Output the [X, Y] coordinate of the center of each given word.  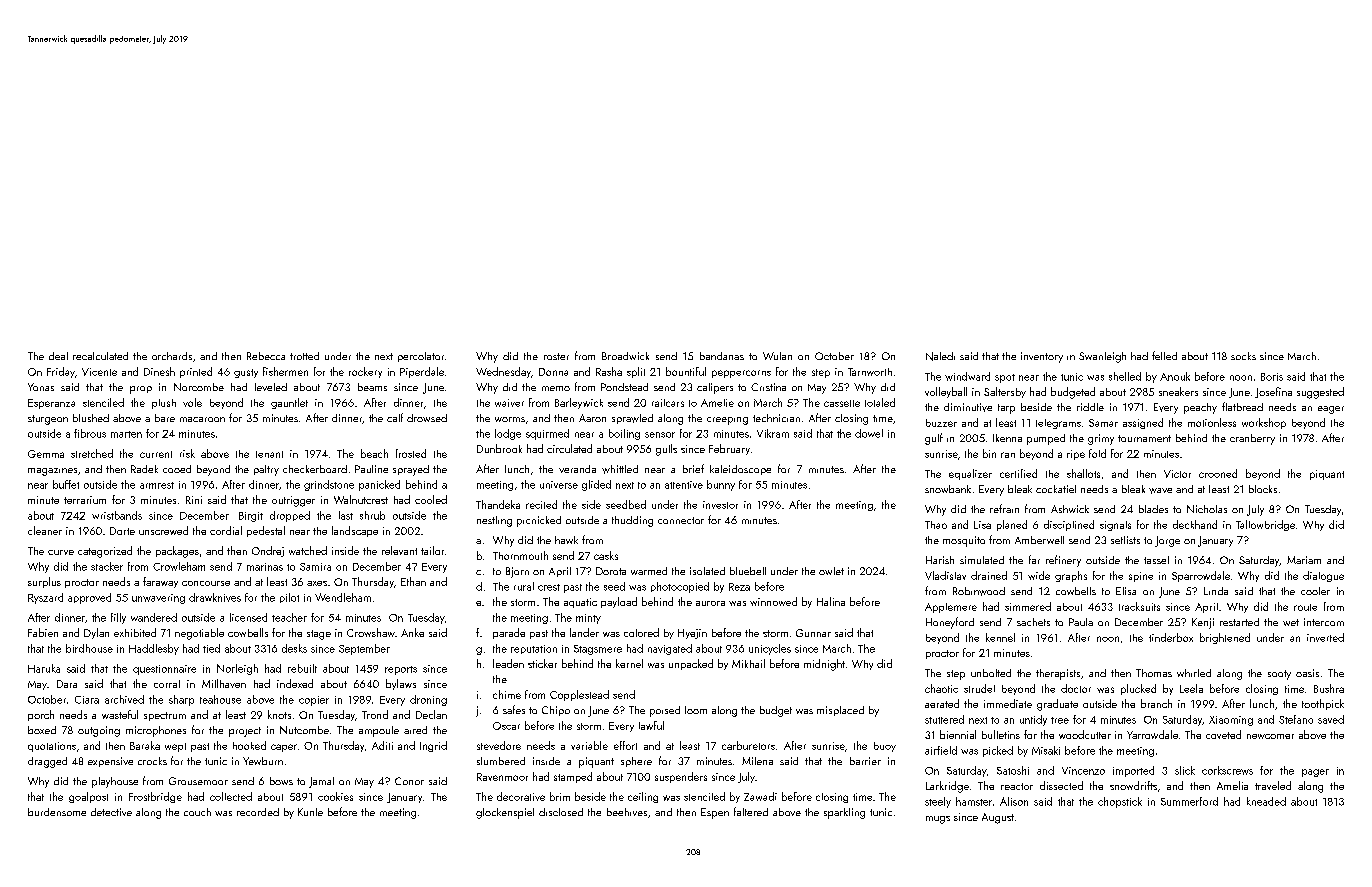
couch [197, 812]
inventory [1042, 357]
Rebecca [266, 356]
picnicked [539, 521]
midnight [824, 665]
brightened [1225, 638]
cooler [1315, 591]
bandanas [722, 356]
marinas [265, 567]
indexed [295, 683]
